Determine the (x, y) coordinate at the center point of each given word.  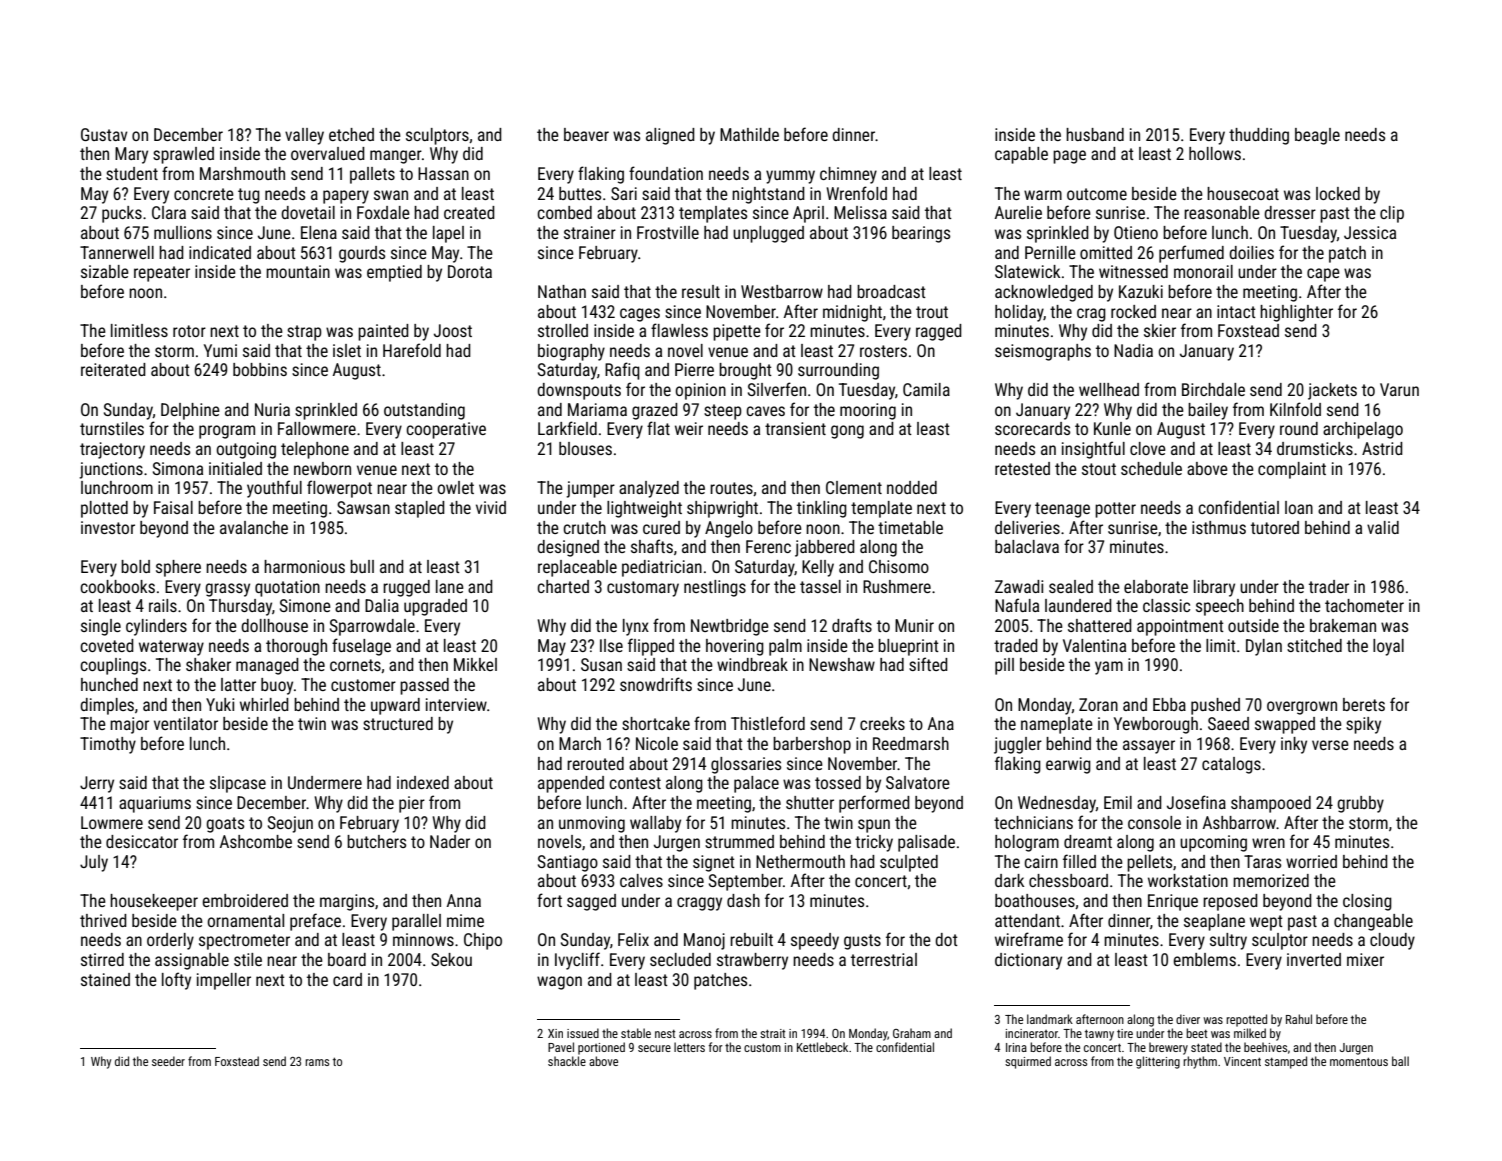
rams (317, 1062)
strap (304, 333)
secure (654, 1048)
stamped (1286, 1062)
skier (1160, 330)
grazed (655, 411)
